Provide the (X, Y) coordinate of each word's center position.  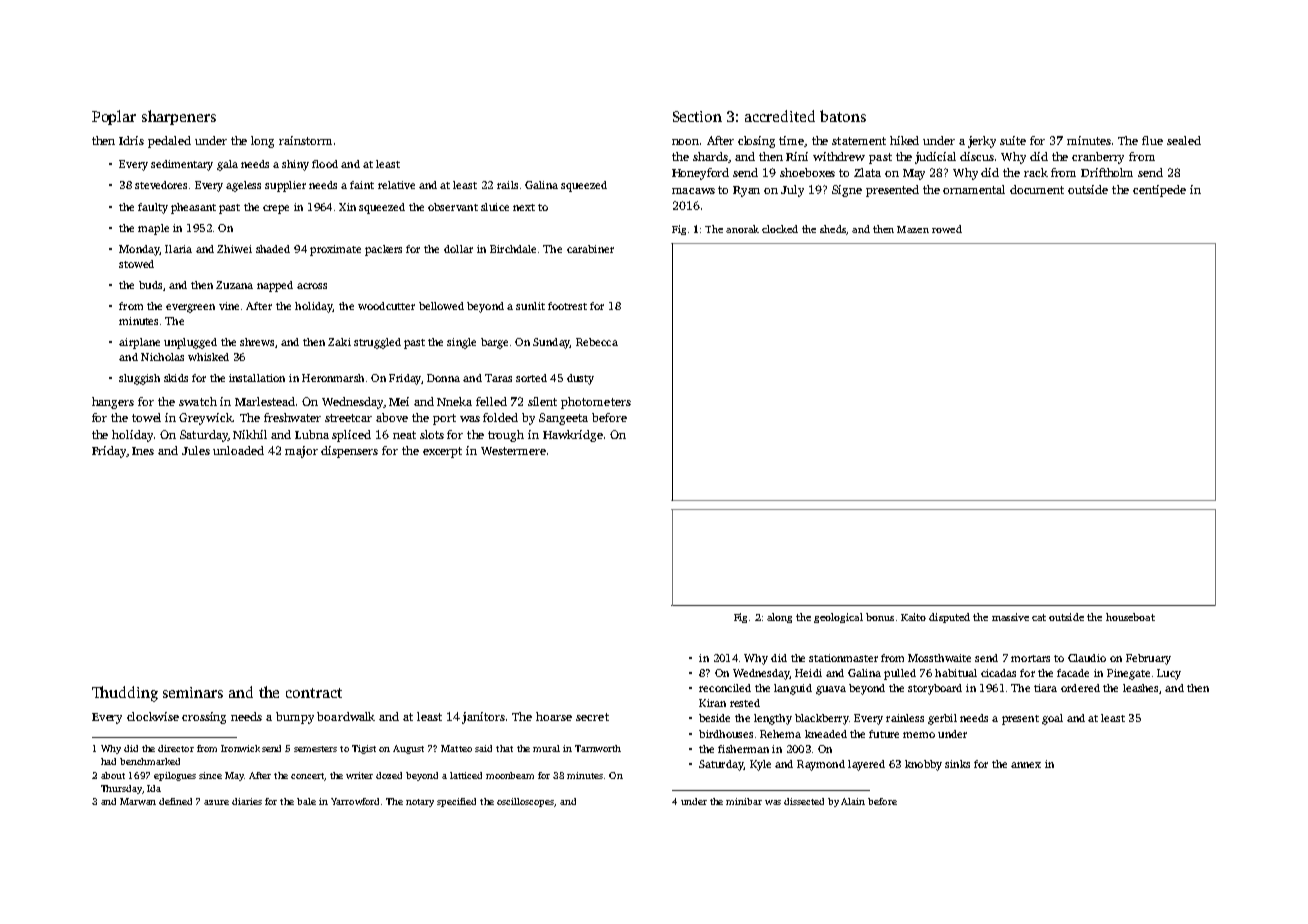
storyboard (935, 689)
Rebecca (597, 342)
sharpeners (179, 117)
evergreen (190, 308)
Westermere (513, 451)
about (113, 775)
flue (1152, 140)
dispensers (349, 452)
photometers (596, 403)
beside (714, 718)
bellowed (441, 306)
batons (843, 116)
